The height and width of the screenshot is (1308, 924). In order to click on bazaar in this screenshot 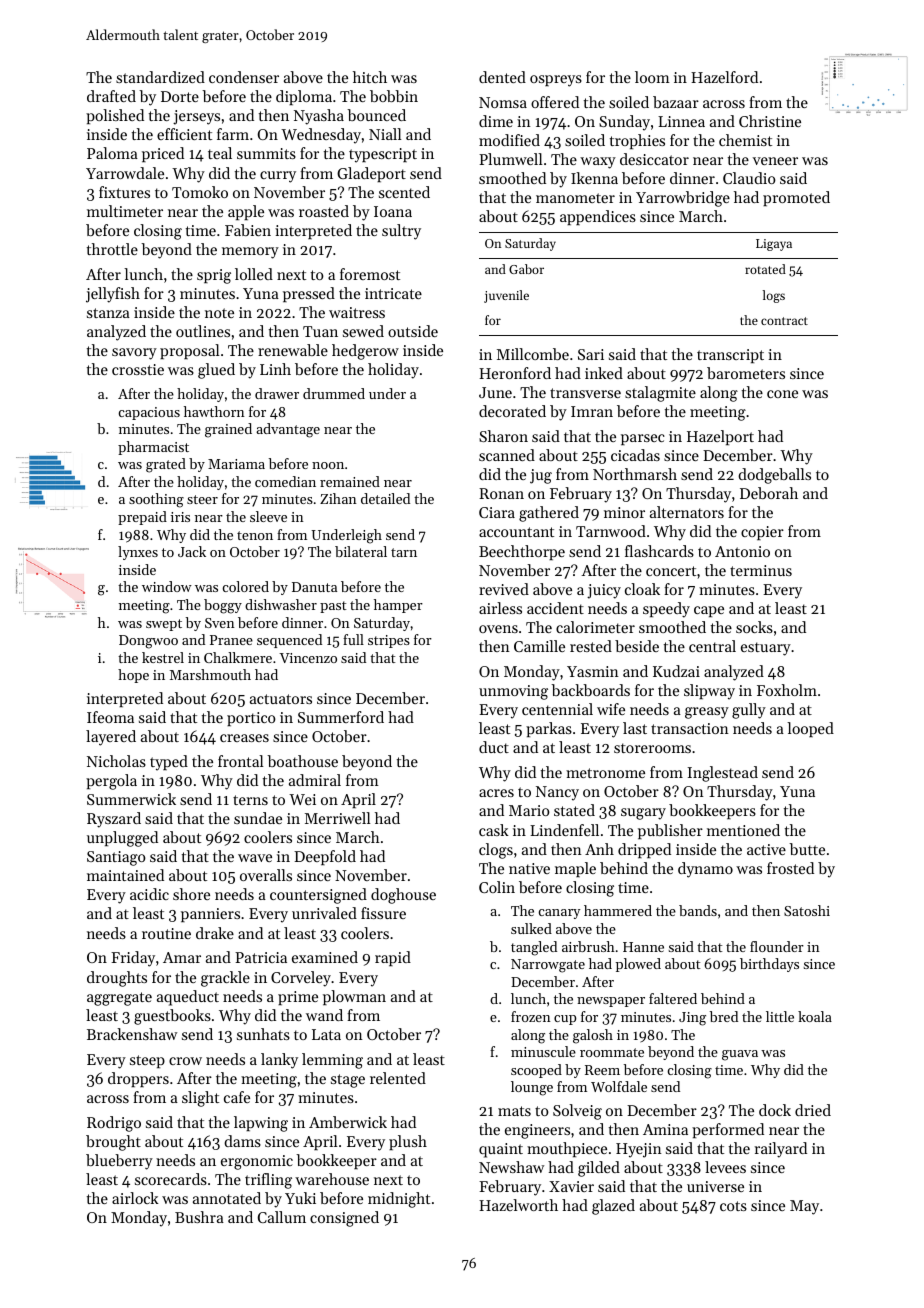, I will do `click(676, 102)`.
